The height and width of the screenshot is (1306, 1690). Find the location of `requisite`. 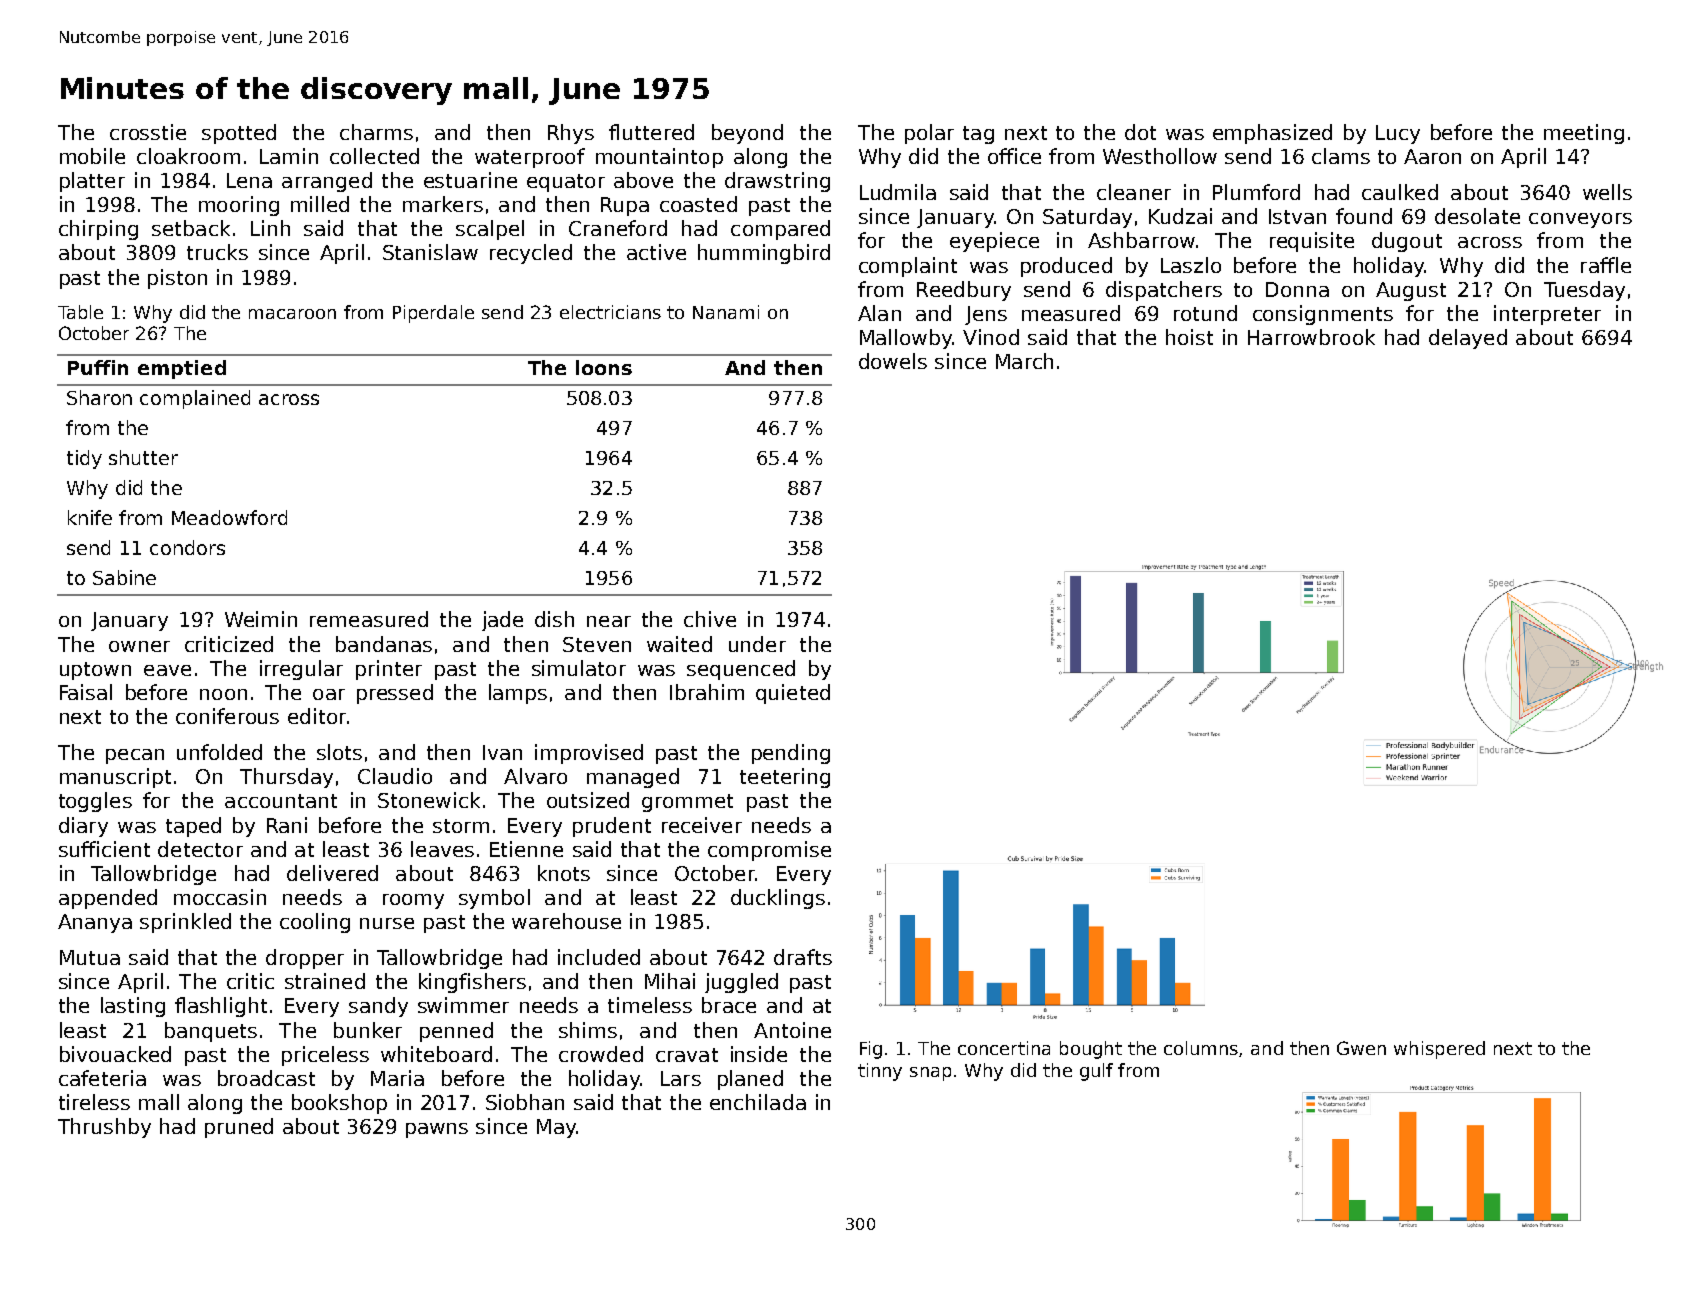

requisite is located at coordinates (1312, 242).
